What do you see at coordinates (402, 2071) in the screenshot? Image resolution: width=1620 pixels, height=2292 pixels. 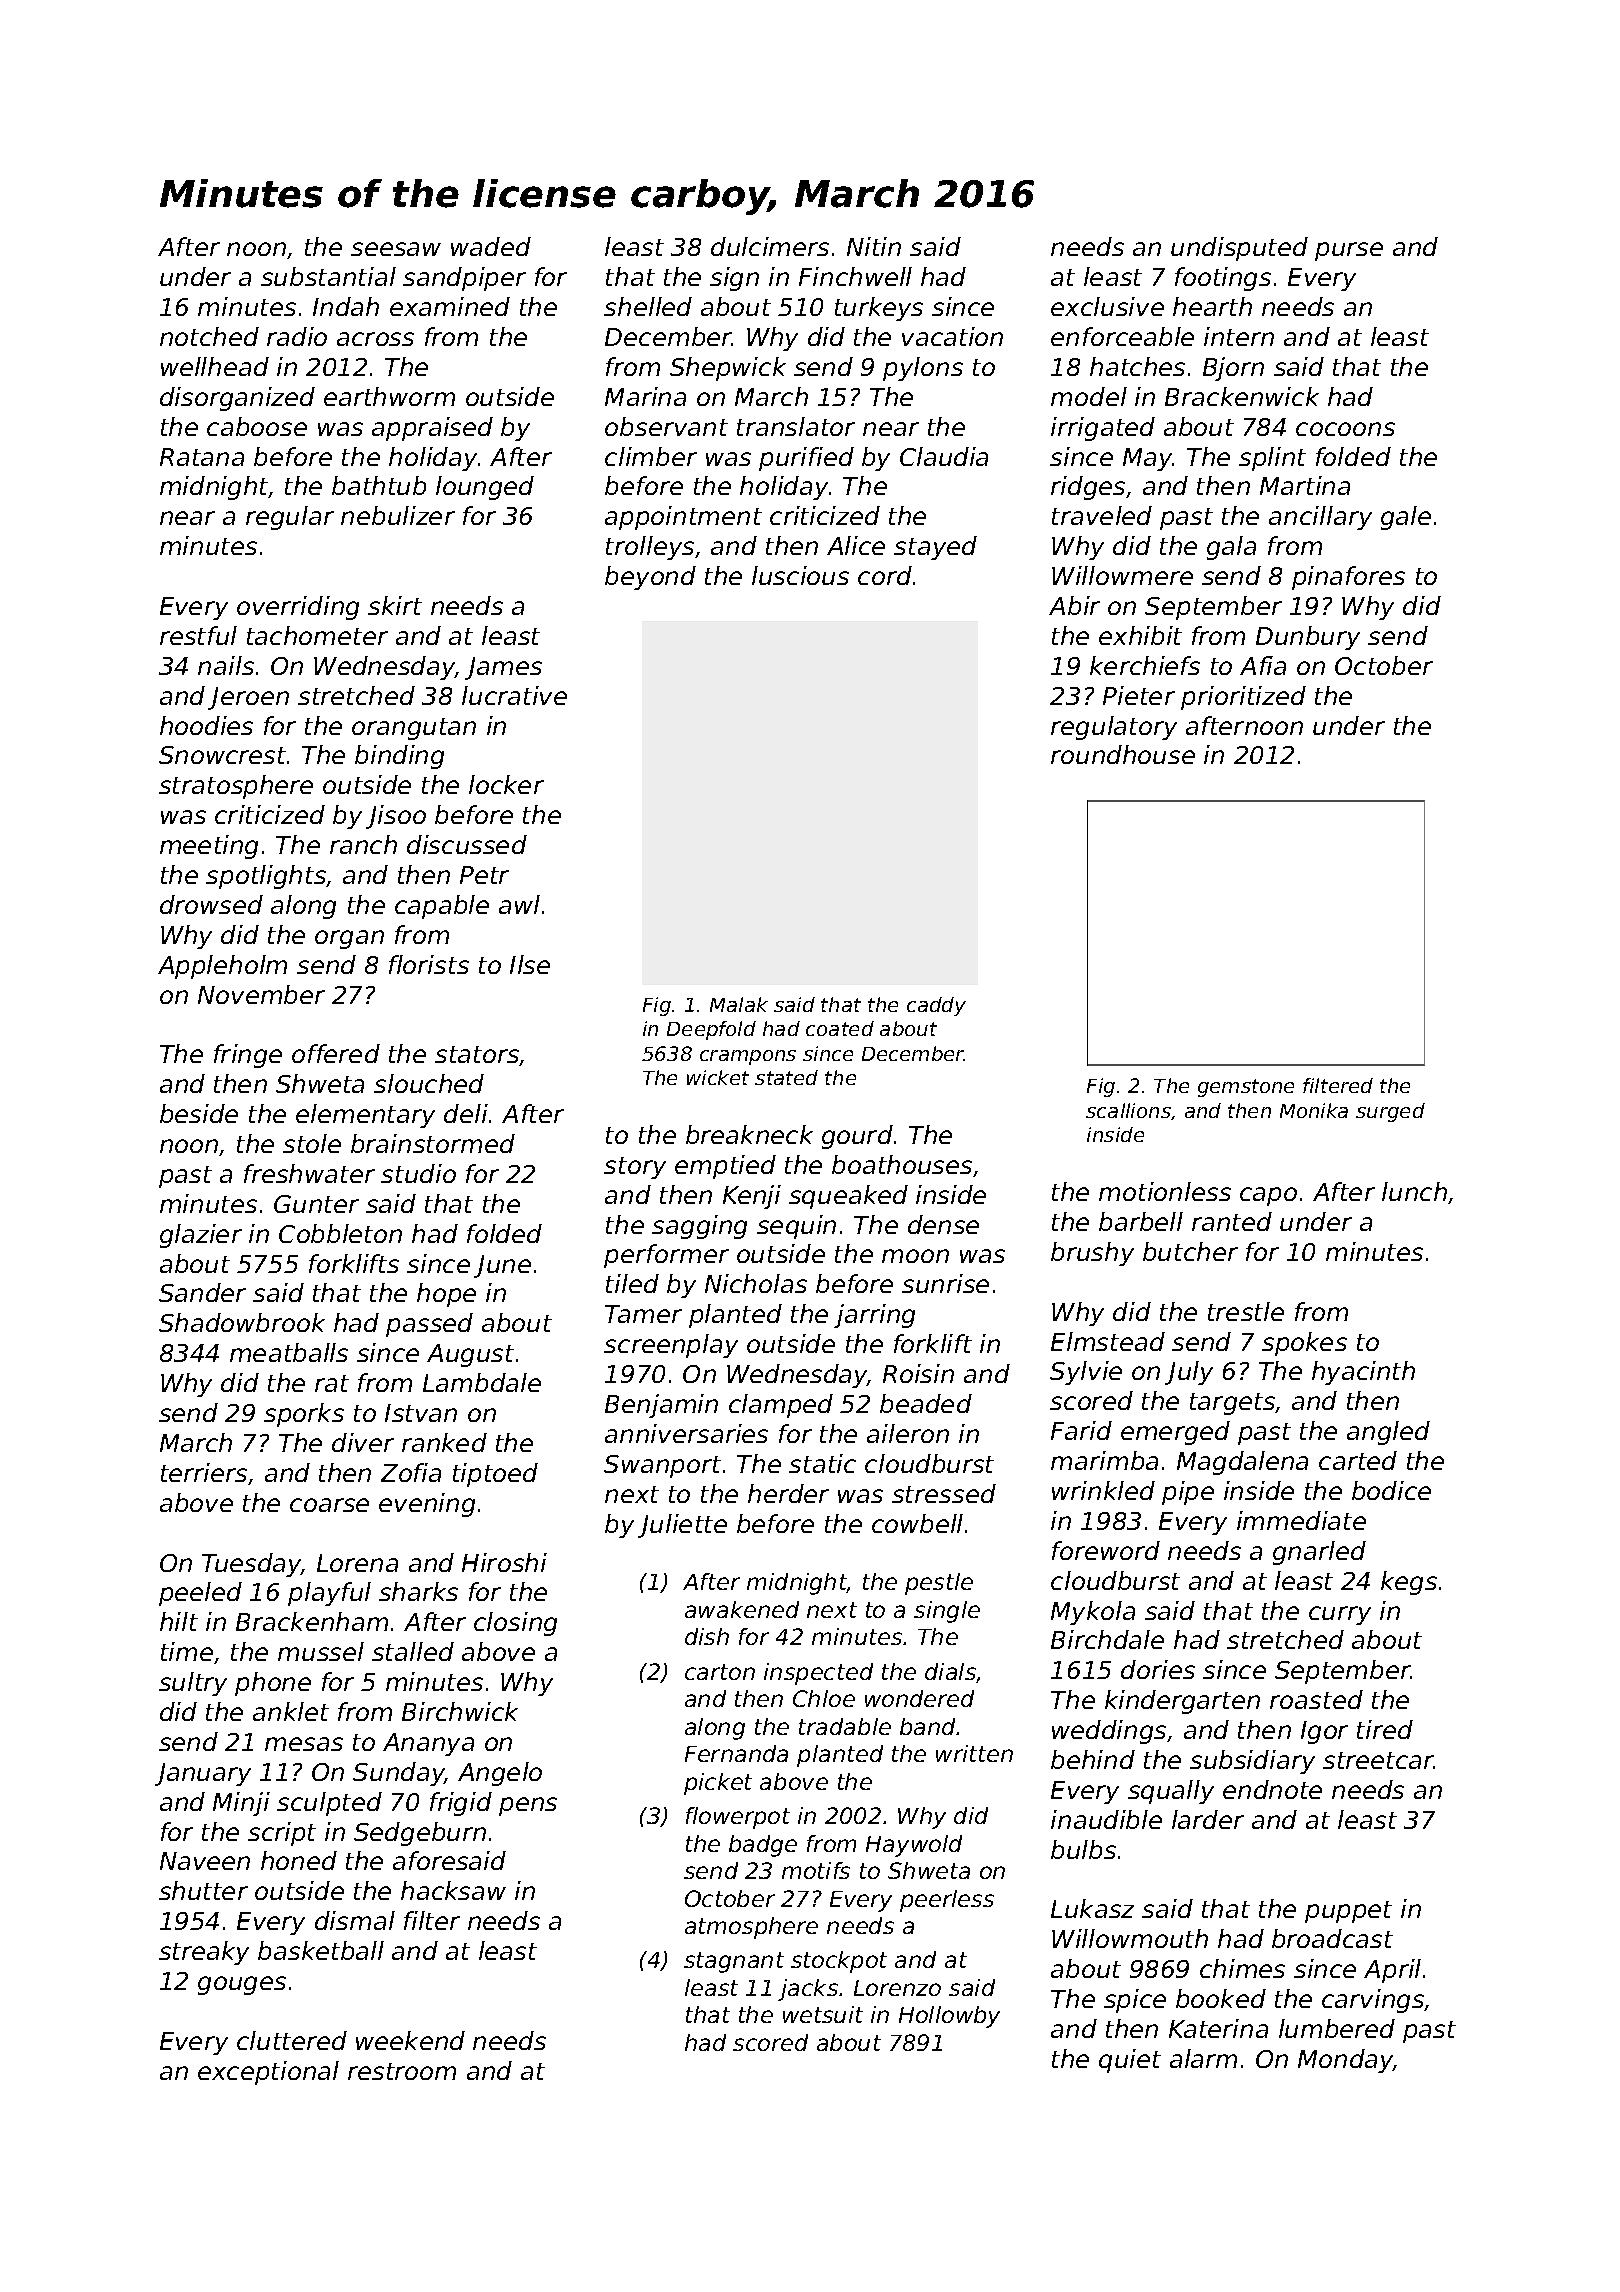 I see `restroom` at bounding box center [402, 2071].
